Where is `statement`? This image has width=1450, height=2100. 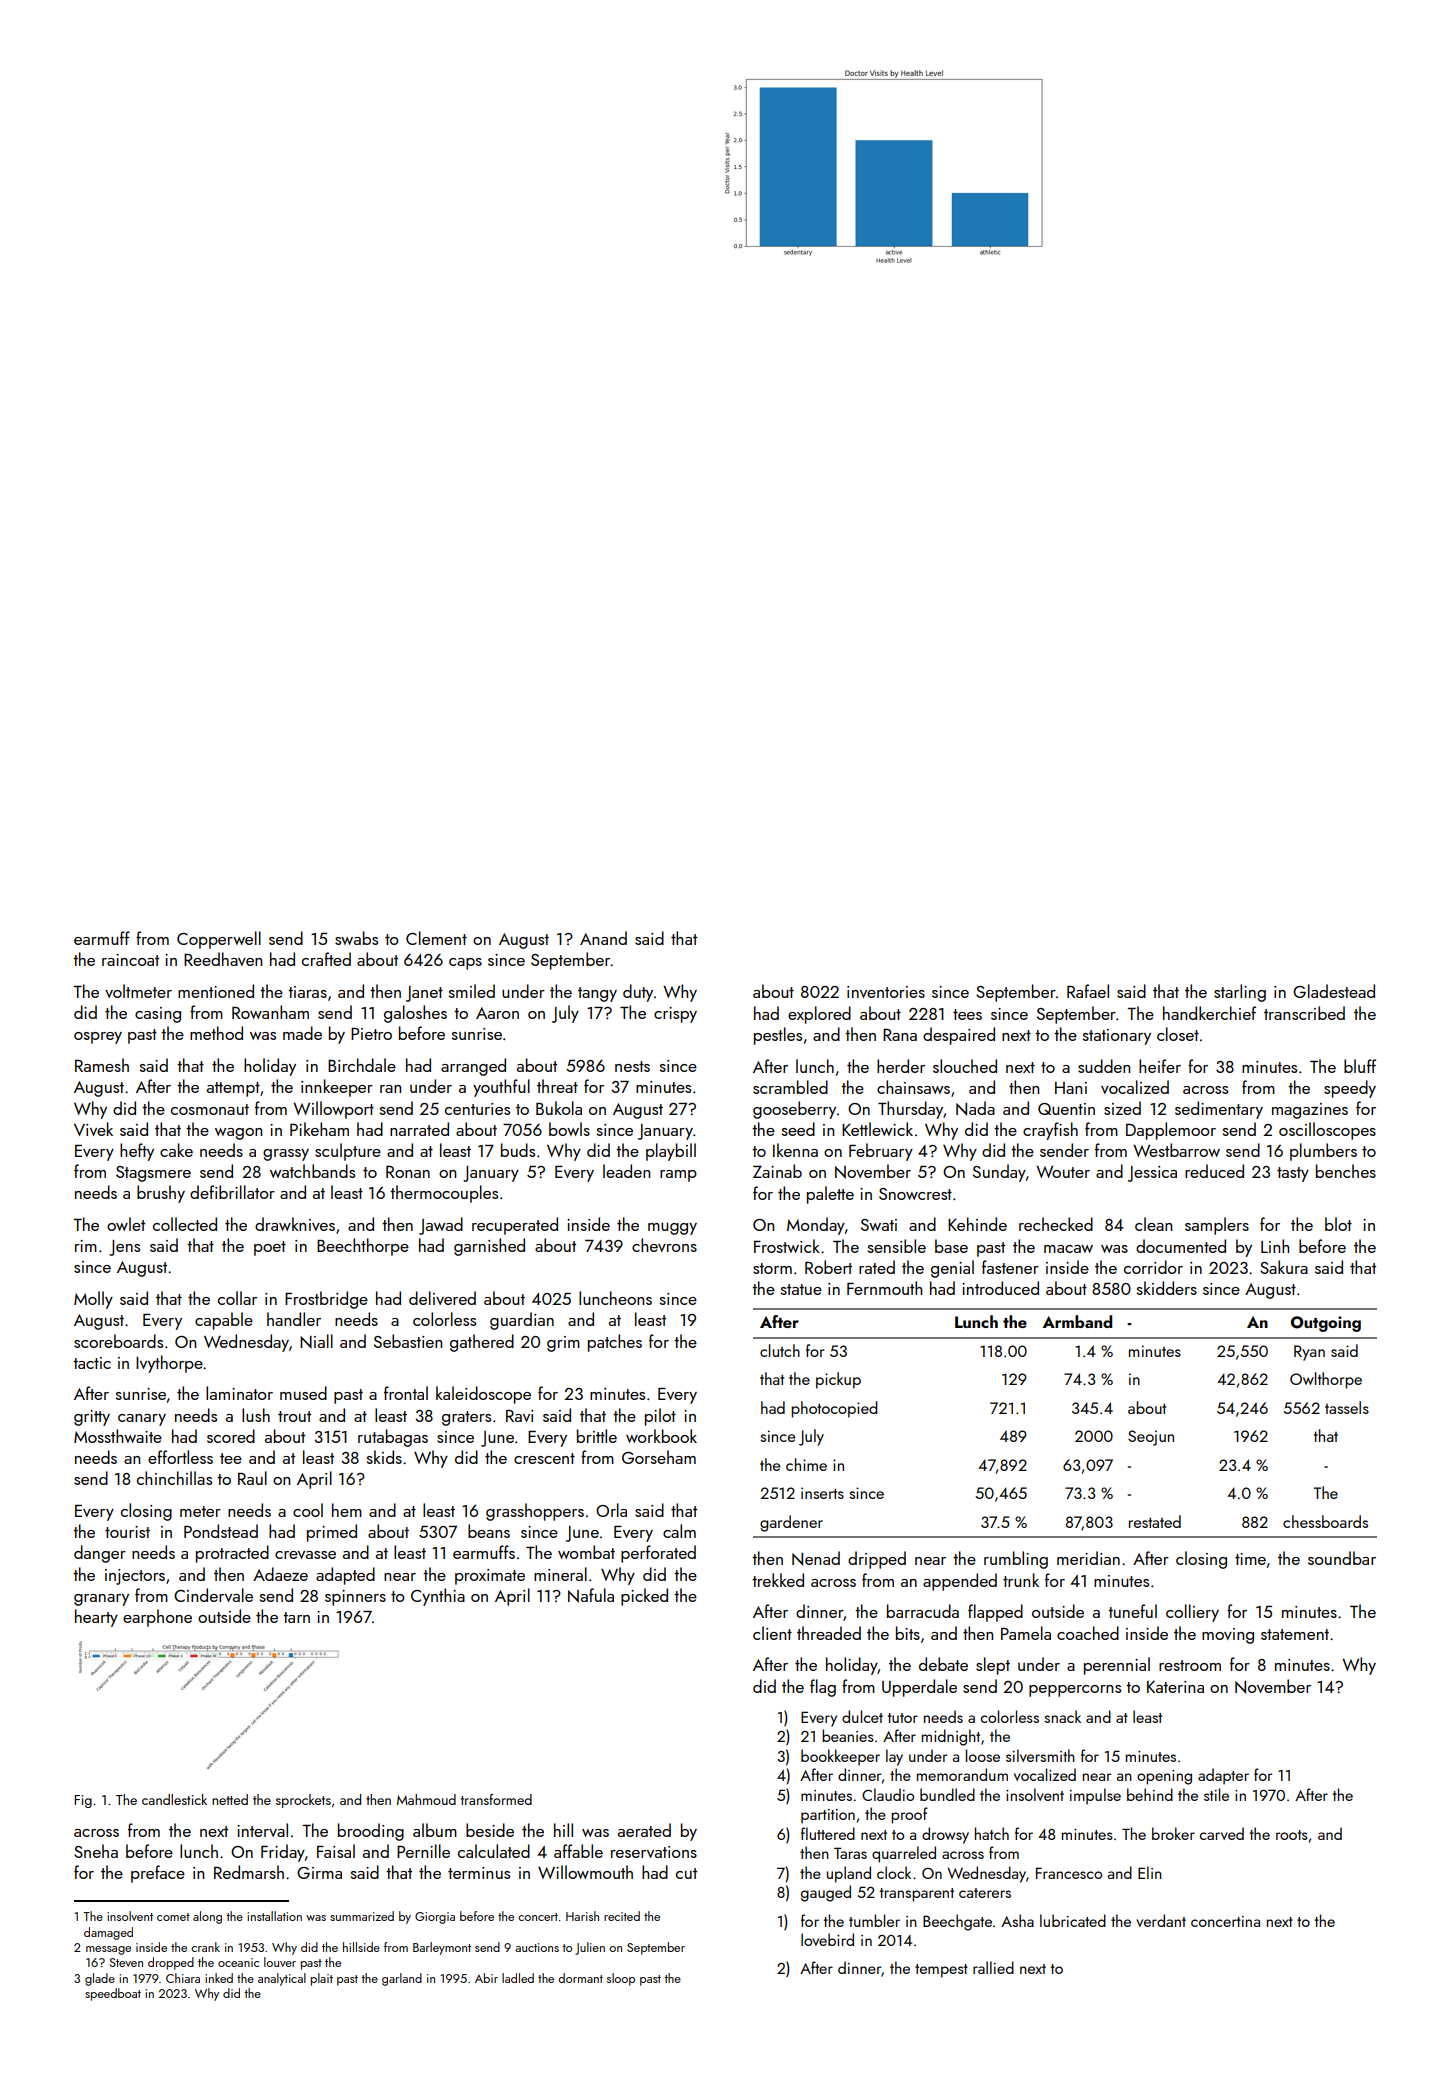
statement is located at coordinates (1295, 1634).
